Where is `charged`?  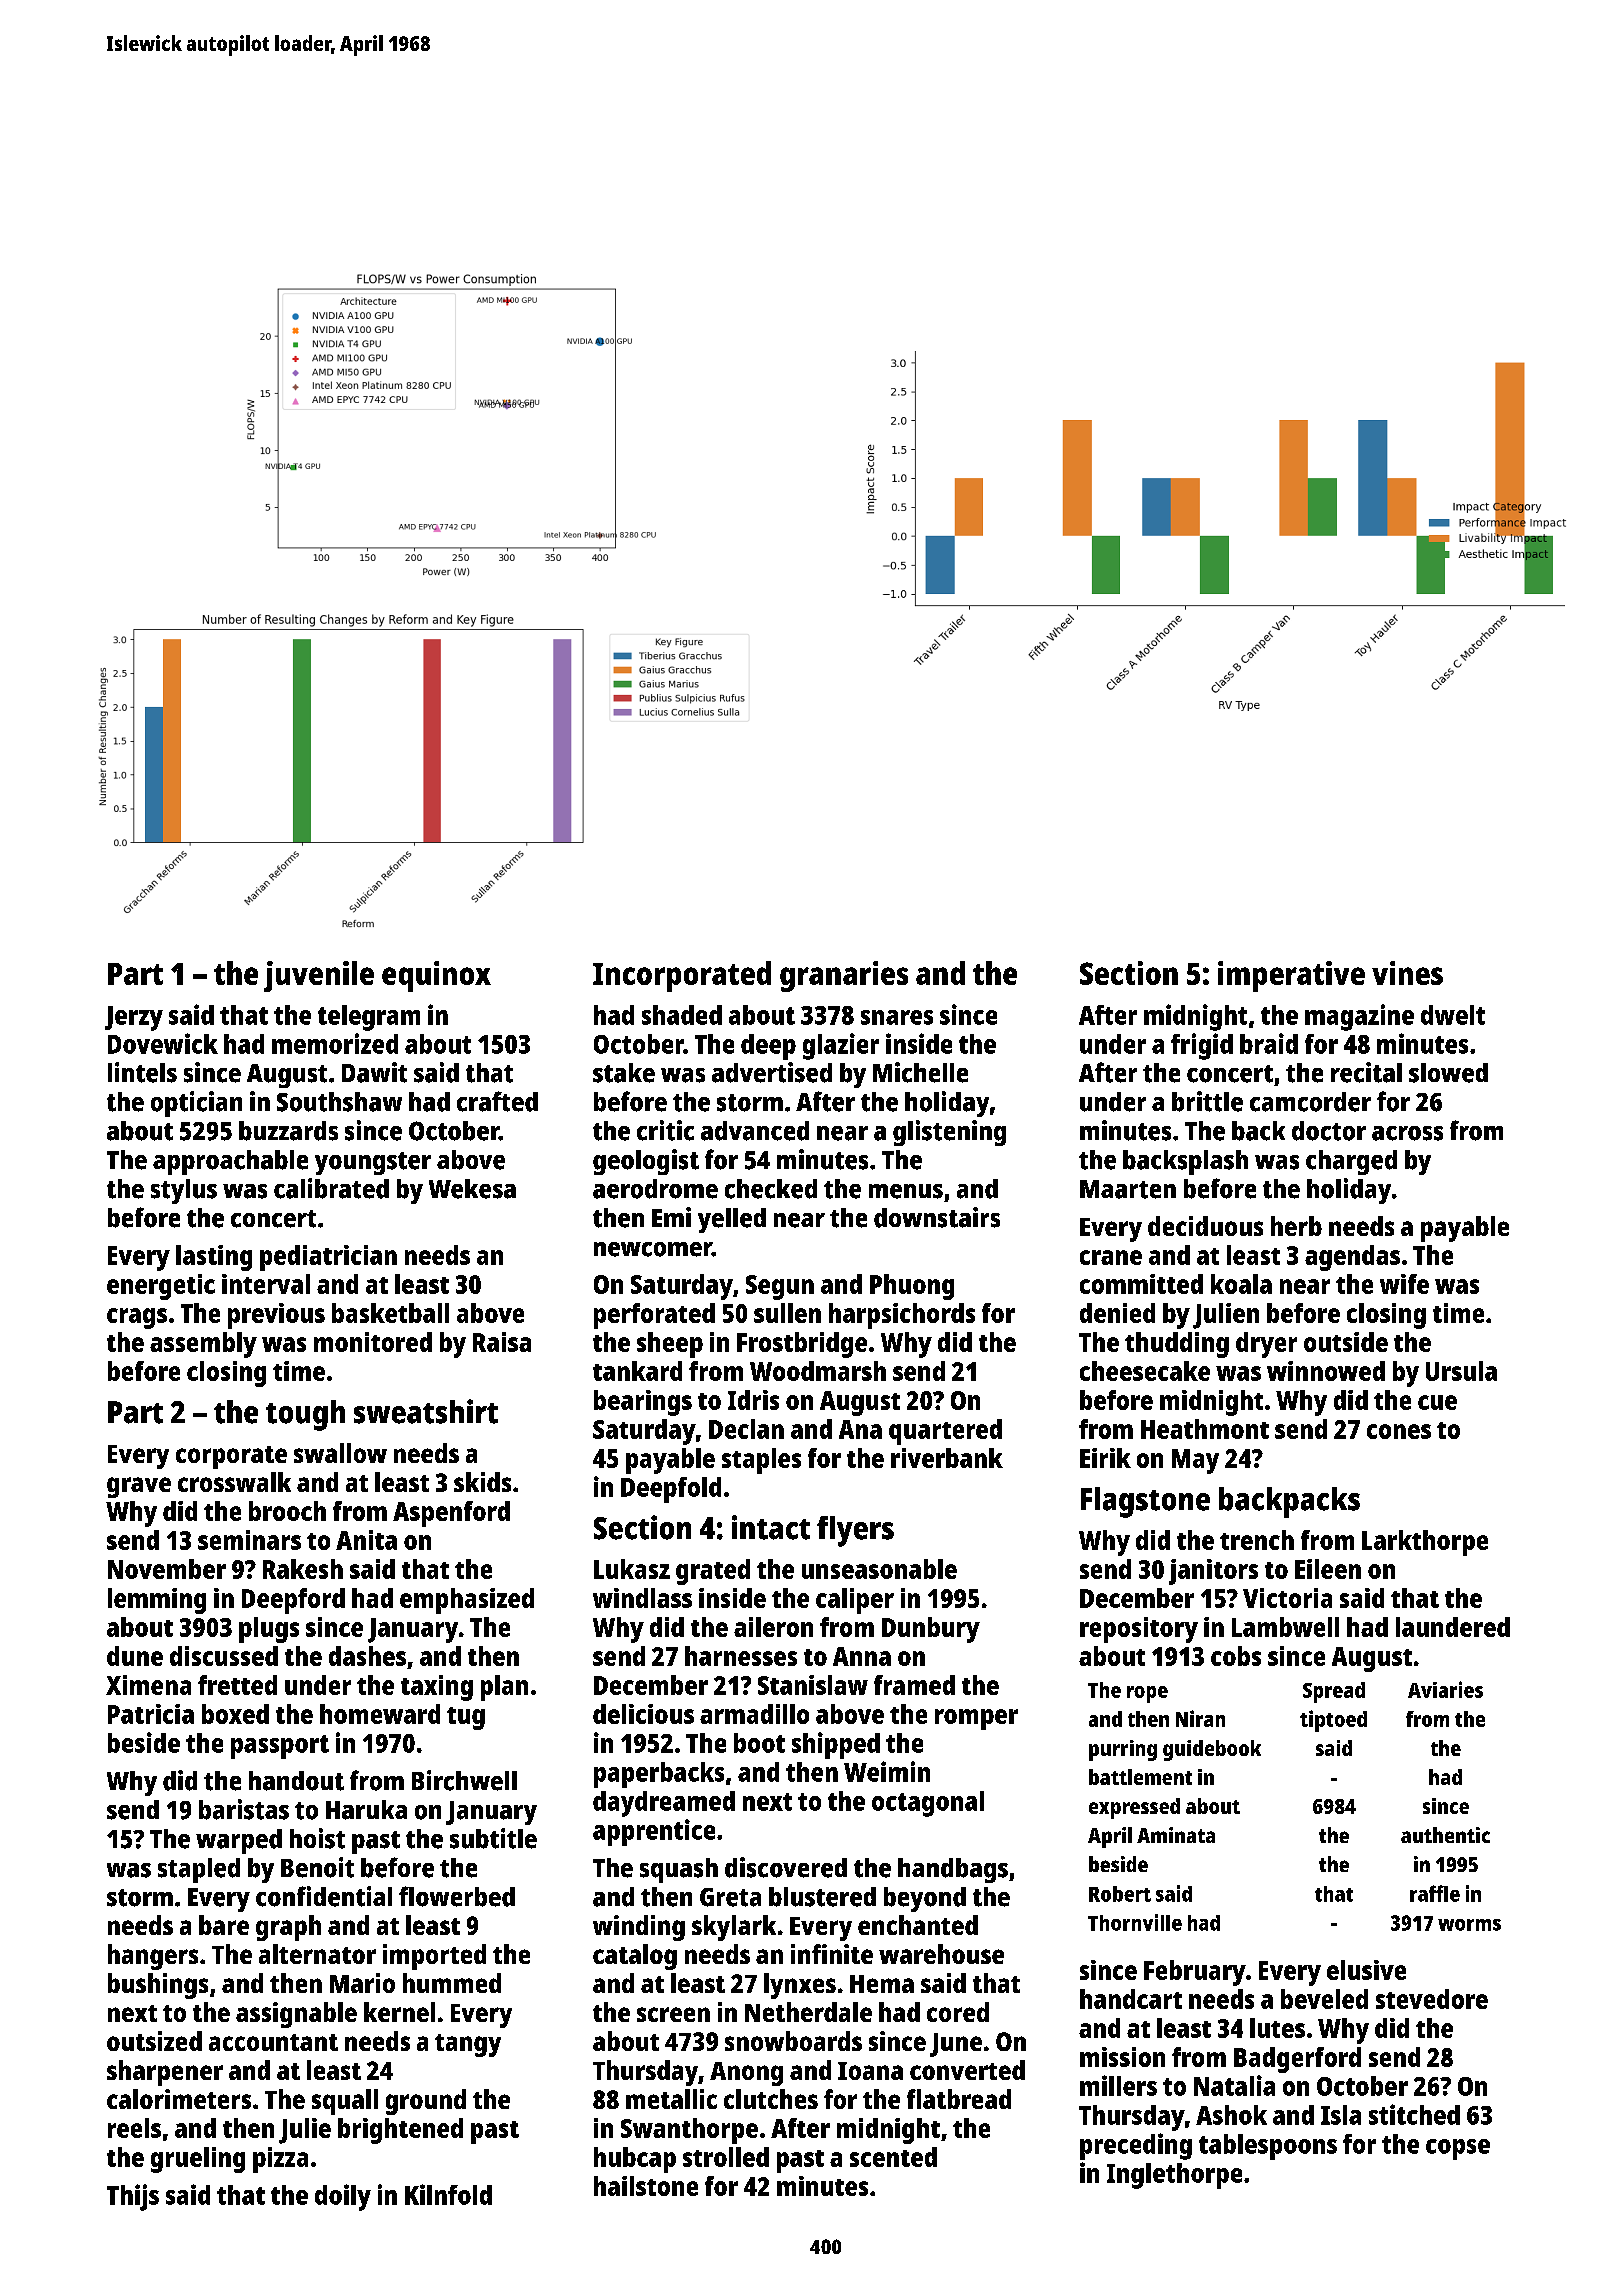 charged is located at coordinates (1351, 1162).
